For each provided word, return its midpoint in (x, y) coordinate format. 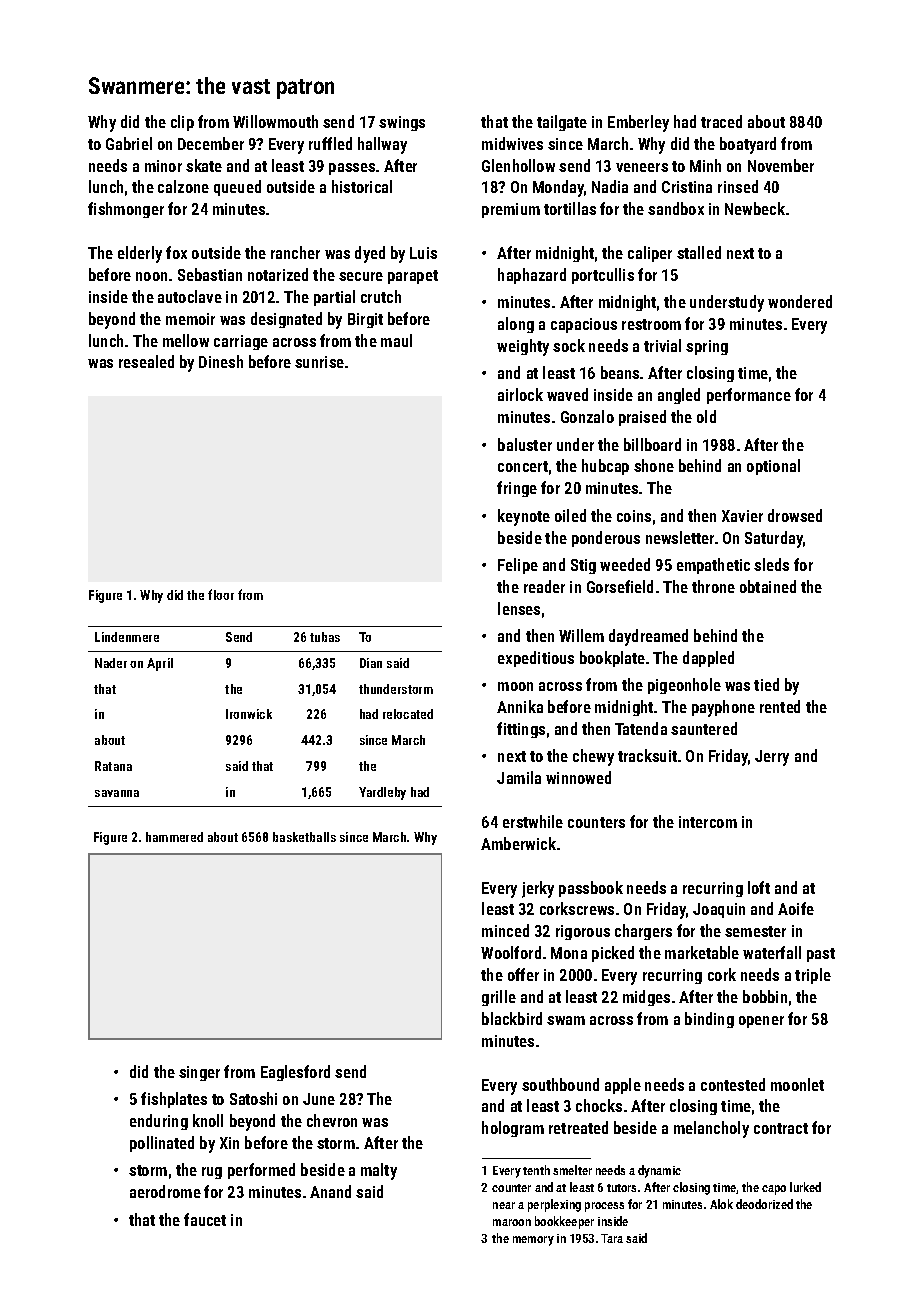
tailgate (562, 123)
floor (221, 594)
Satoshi (253, 1098)
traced (721, 121)
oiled (570, 515)
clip (182, 123)
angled (679, 396)
